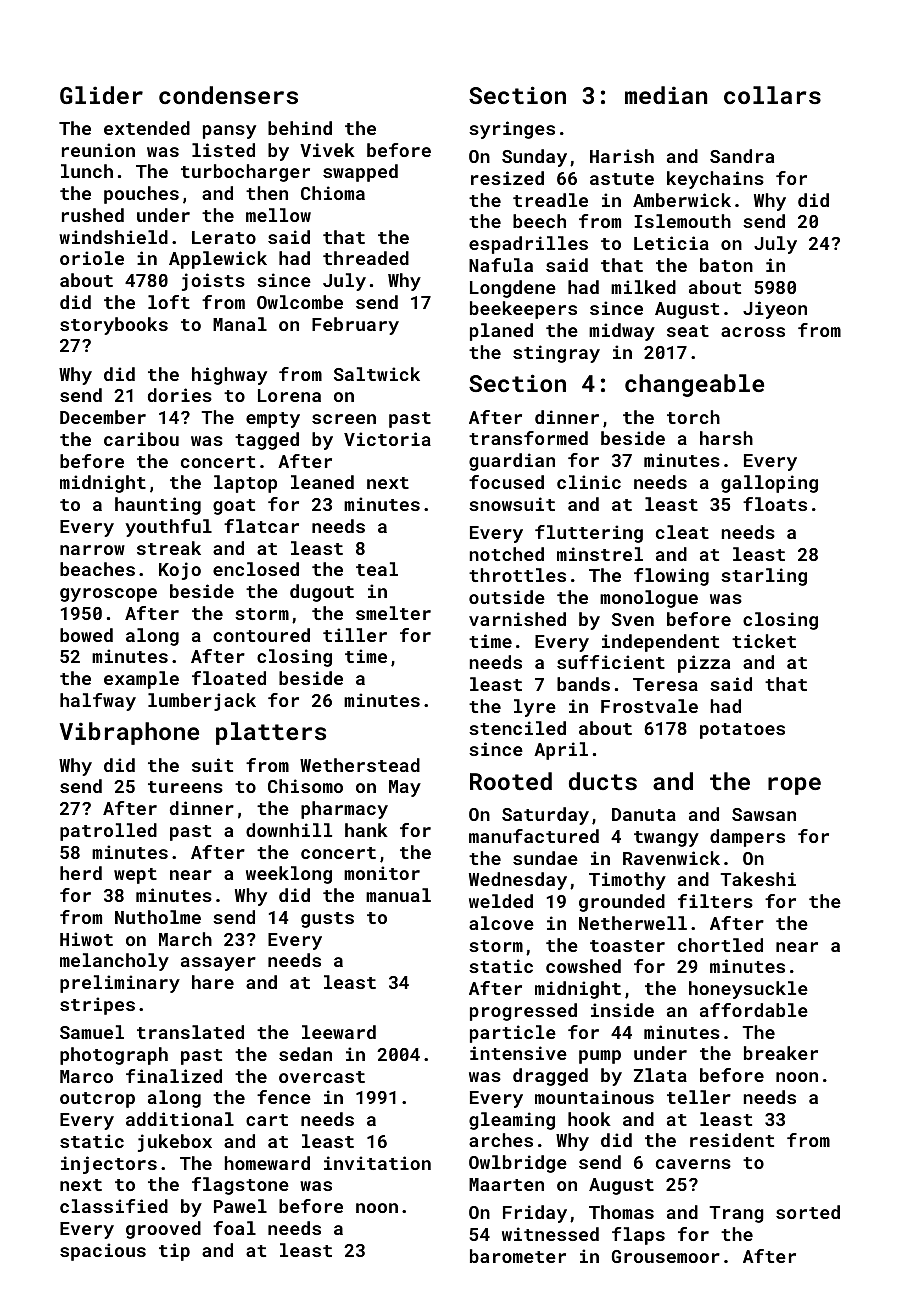  What do you see at coordinates (583, 966) in the document?
I see `cowshed` at bounding box center [583, 966].
